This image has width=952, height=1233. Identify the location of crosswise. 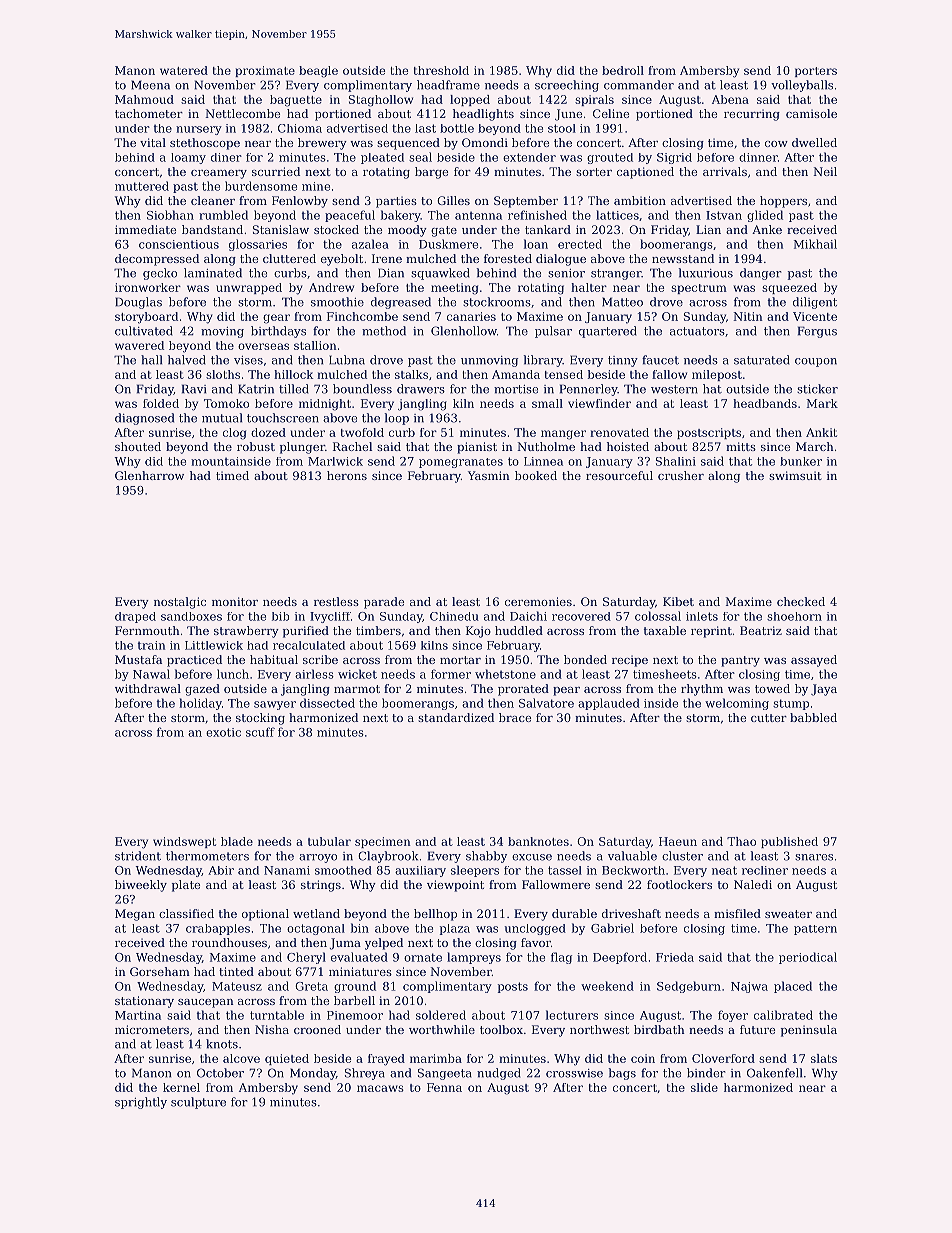
(574, 1073).
